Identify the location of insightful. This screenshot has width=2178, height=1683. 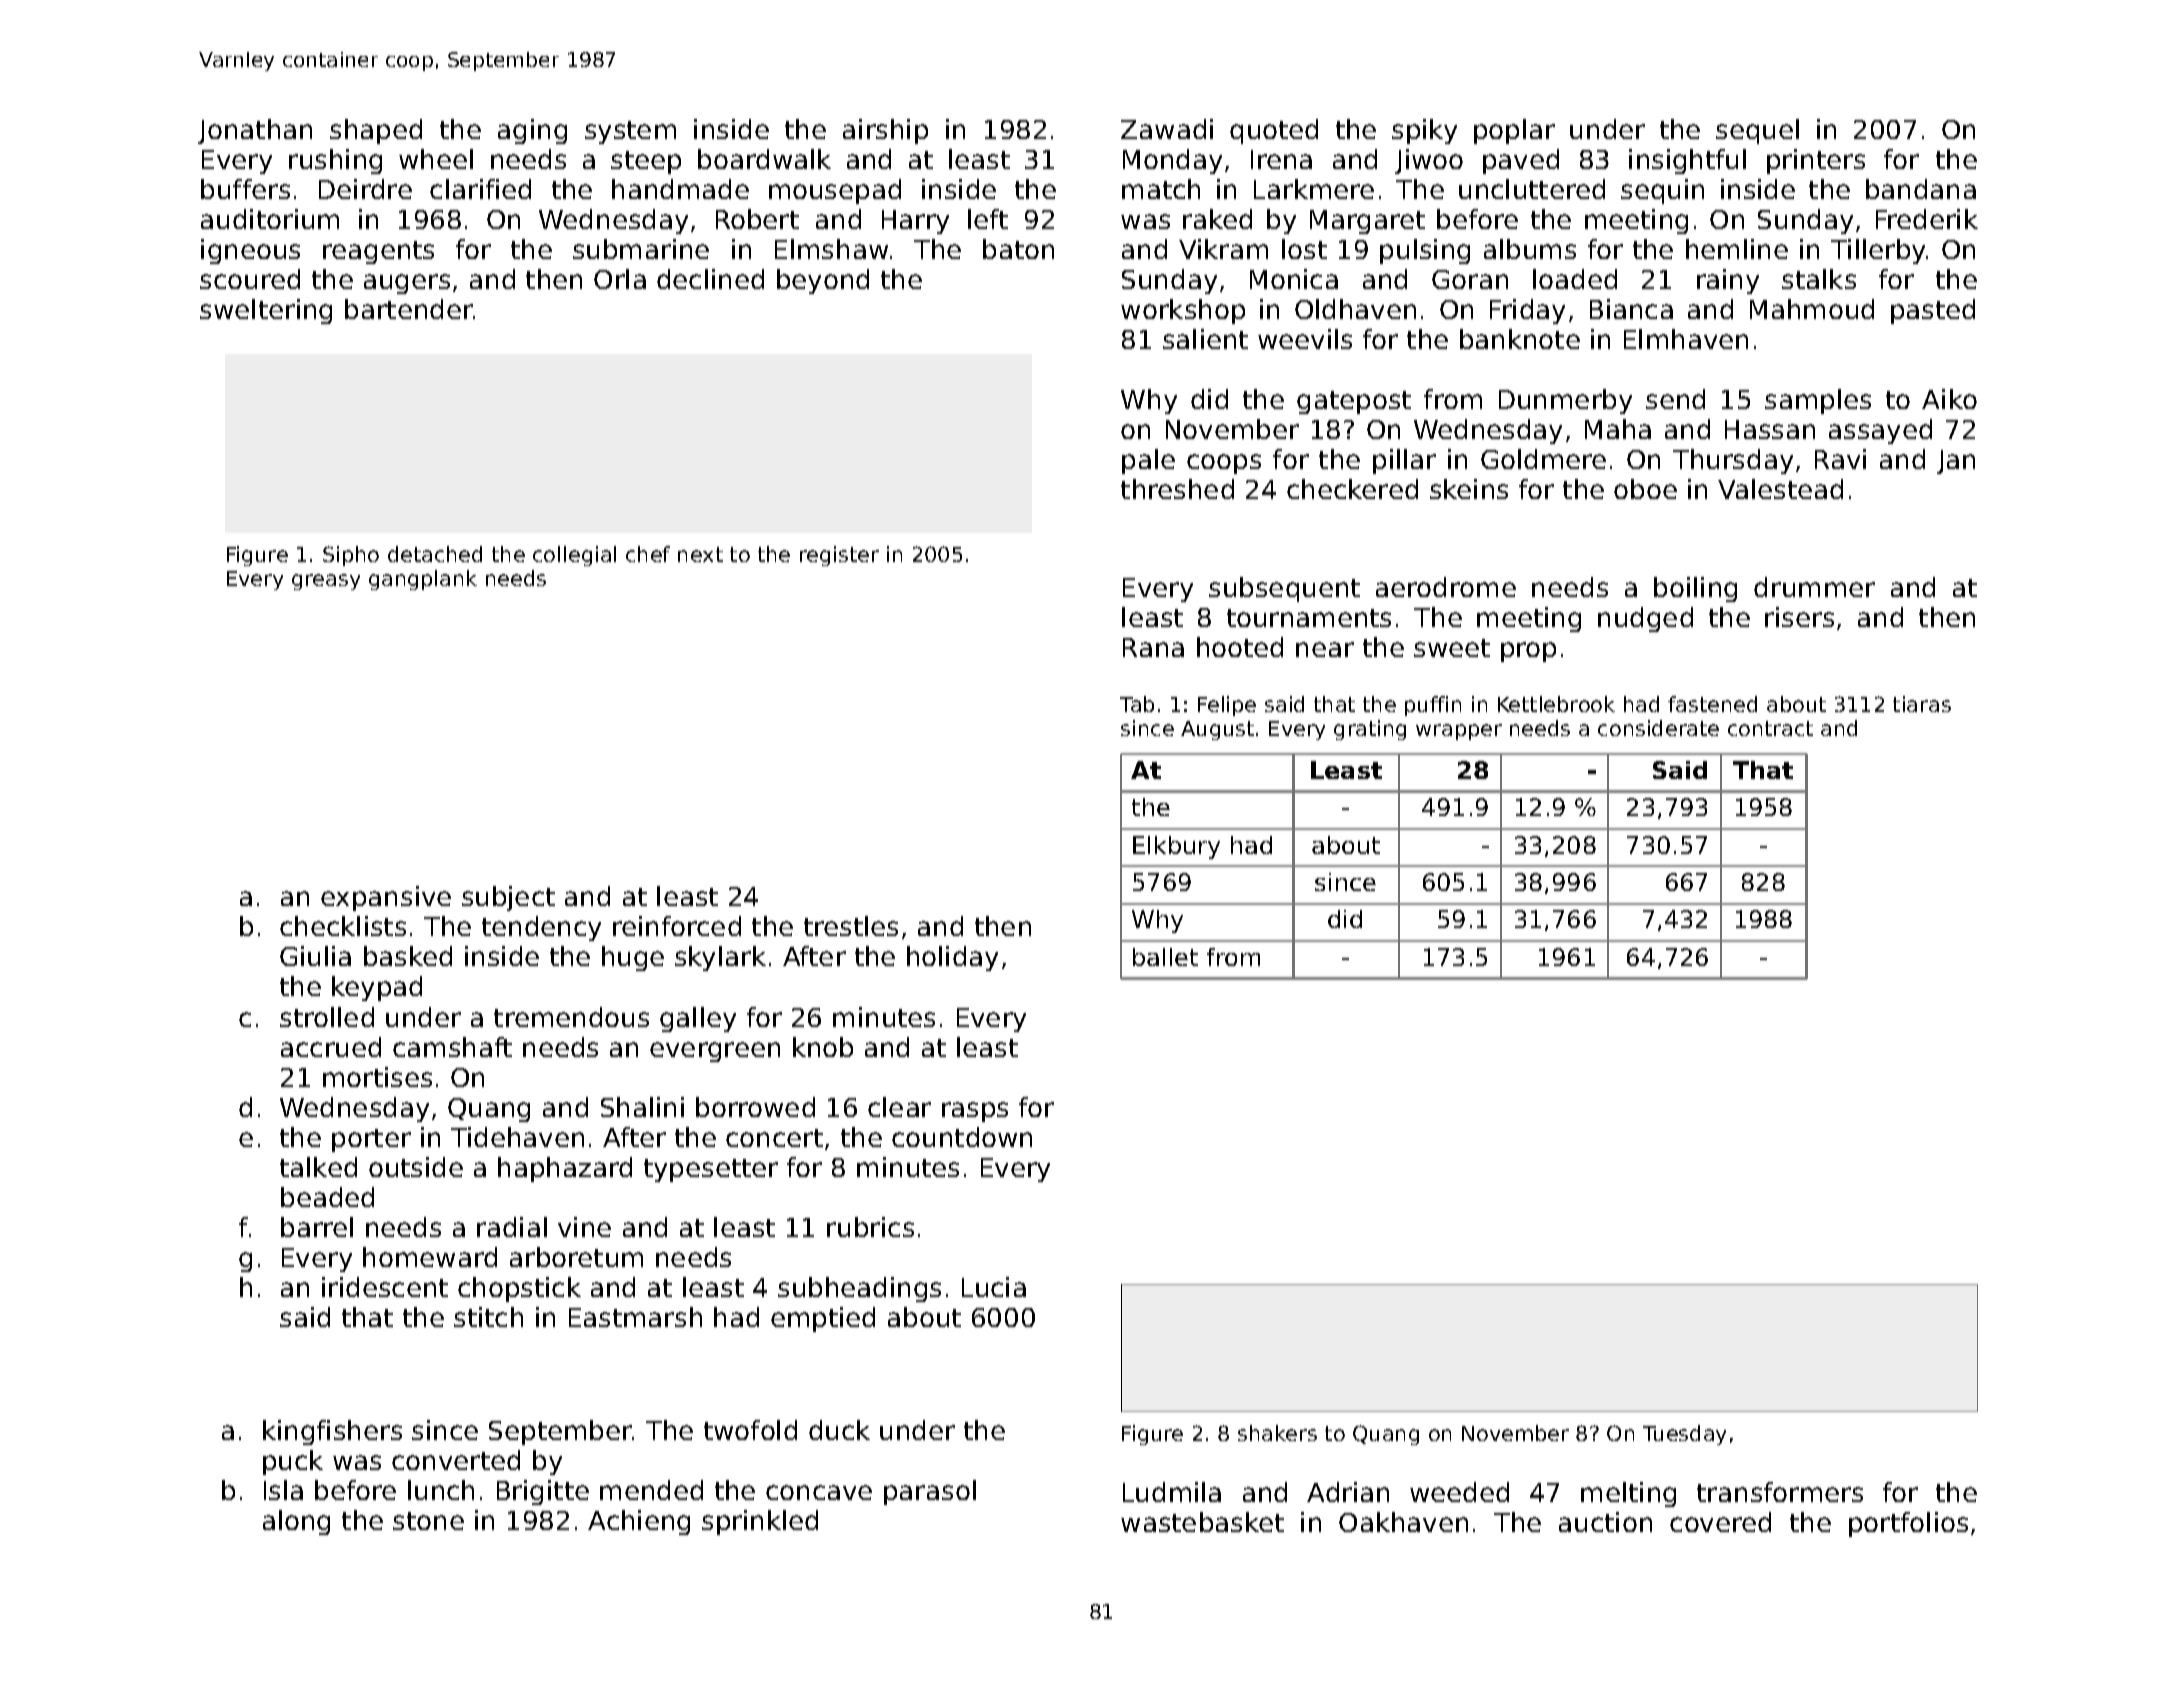
(1687, 161).
